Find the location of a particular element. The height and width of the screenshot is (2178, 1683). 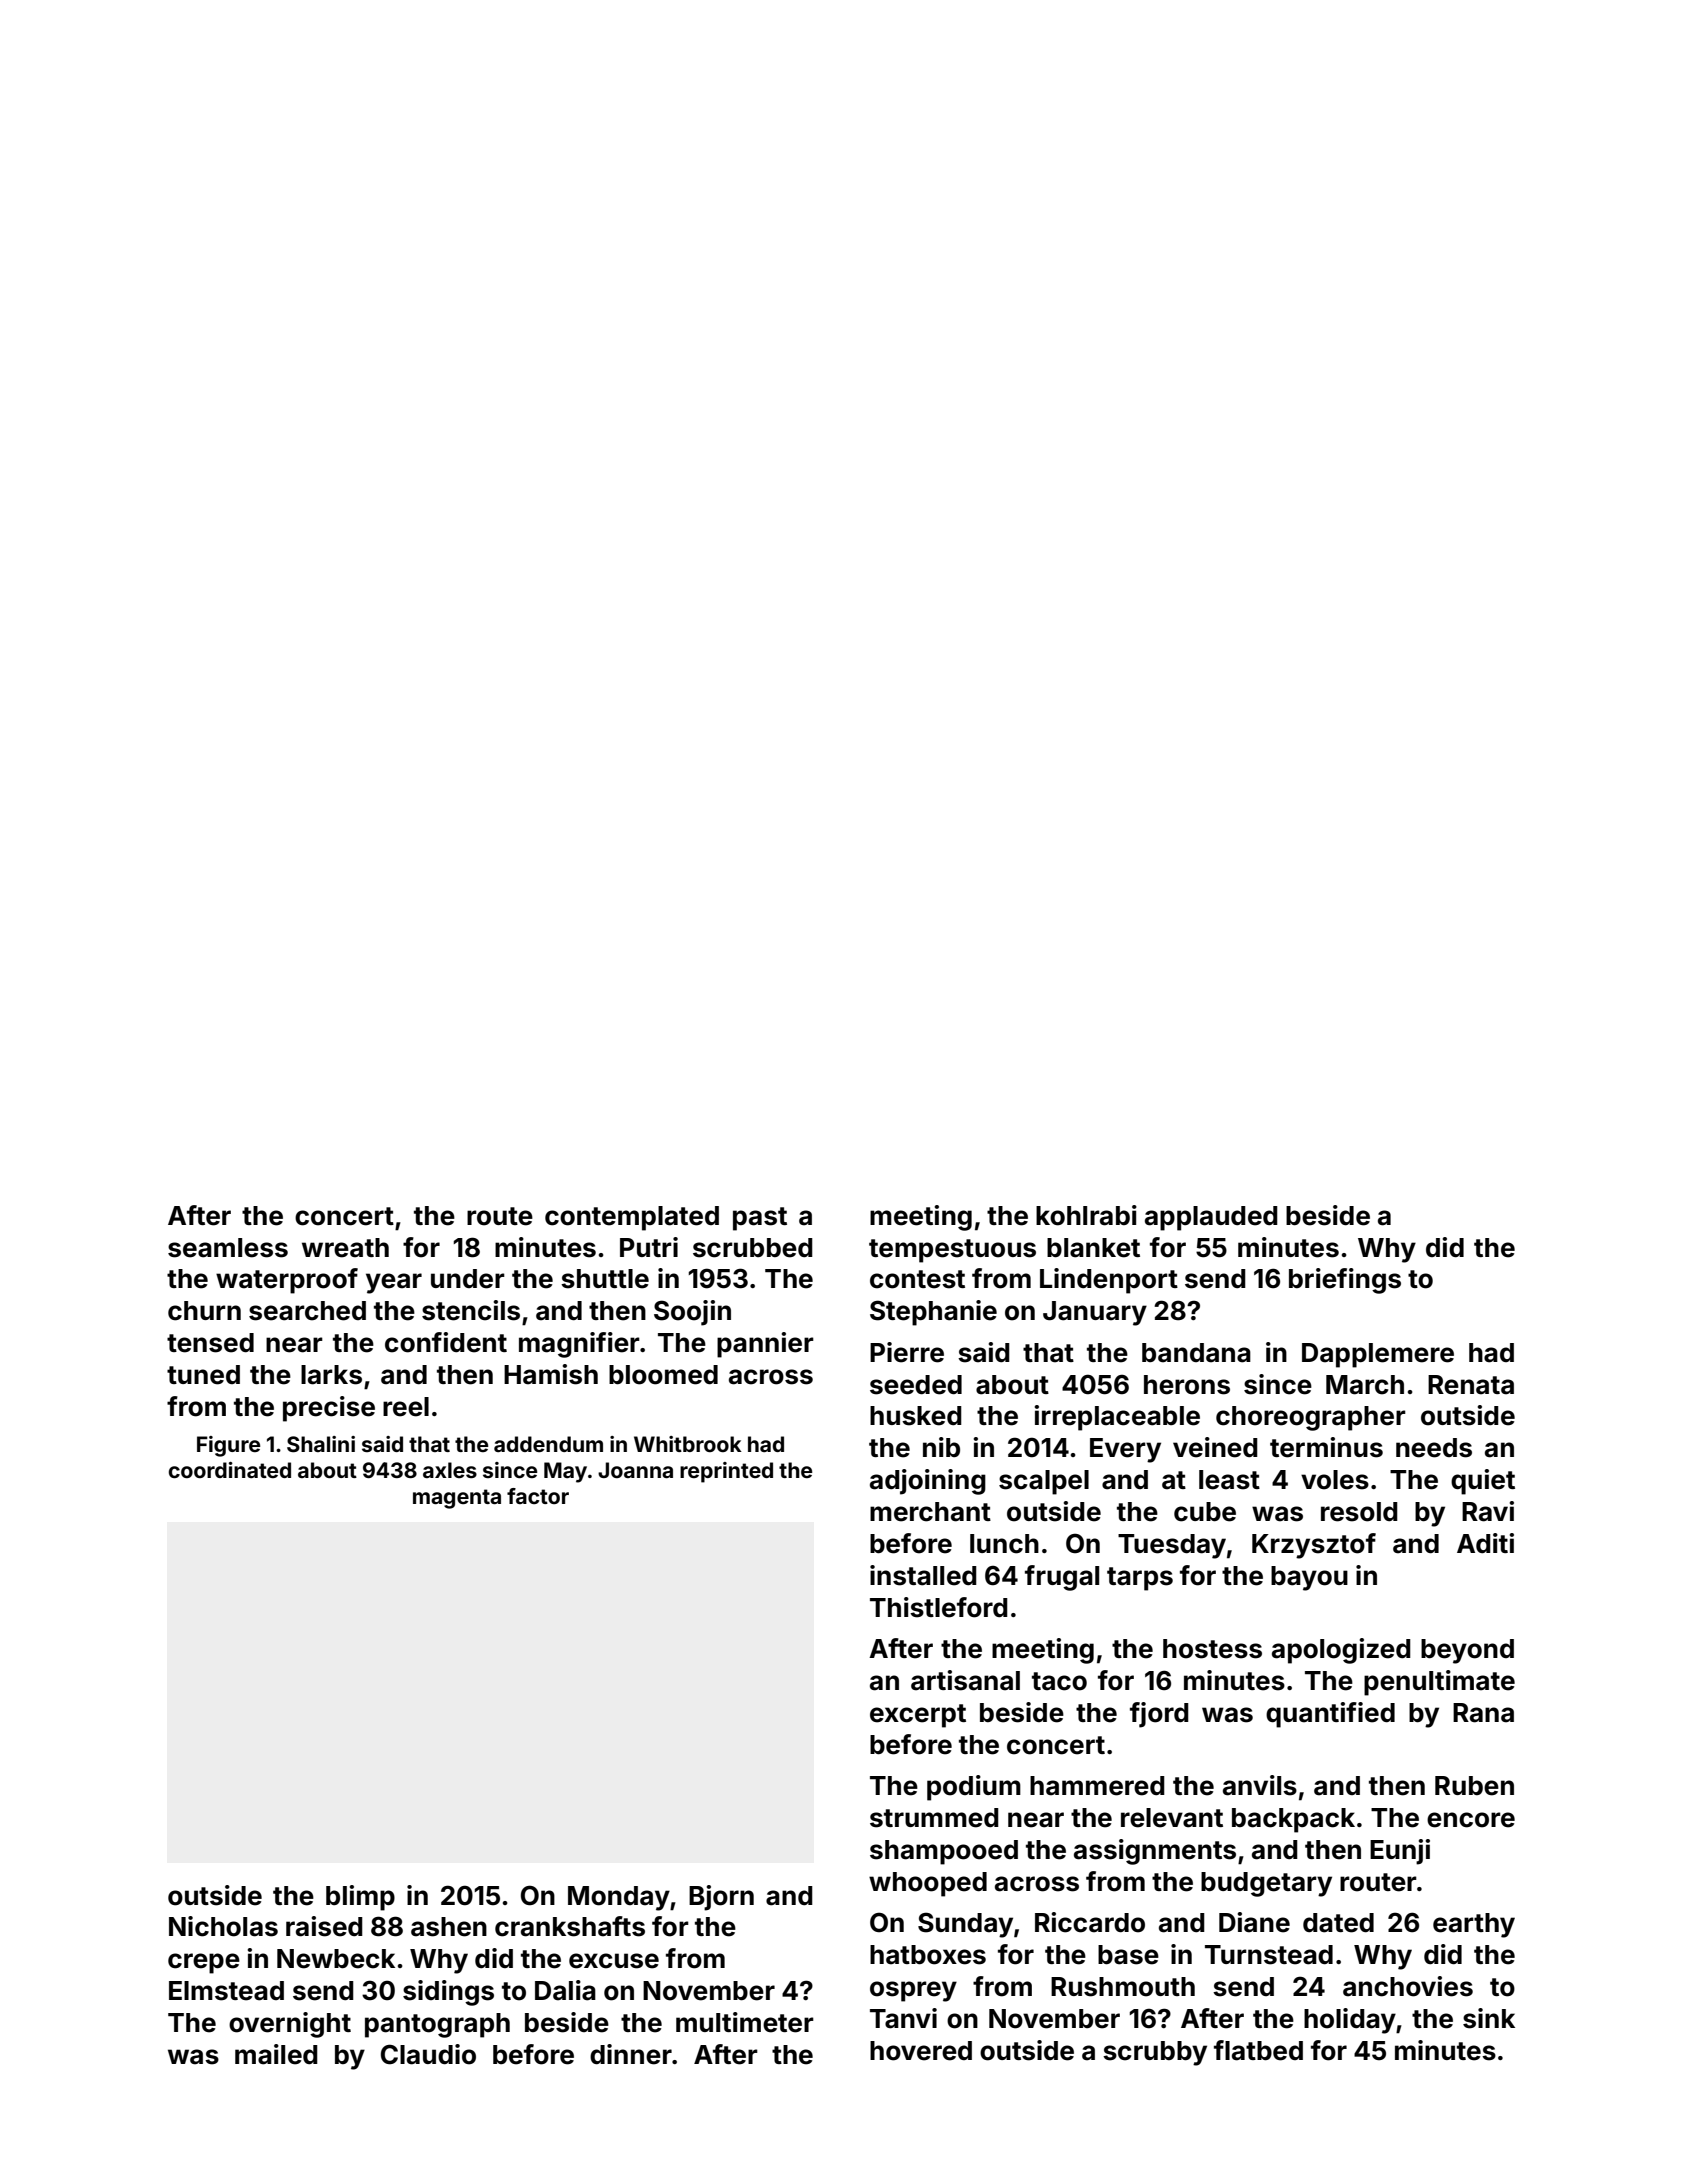

Rana is located at coordinates (1483, 1713).
